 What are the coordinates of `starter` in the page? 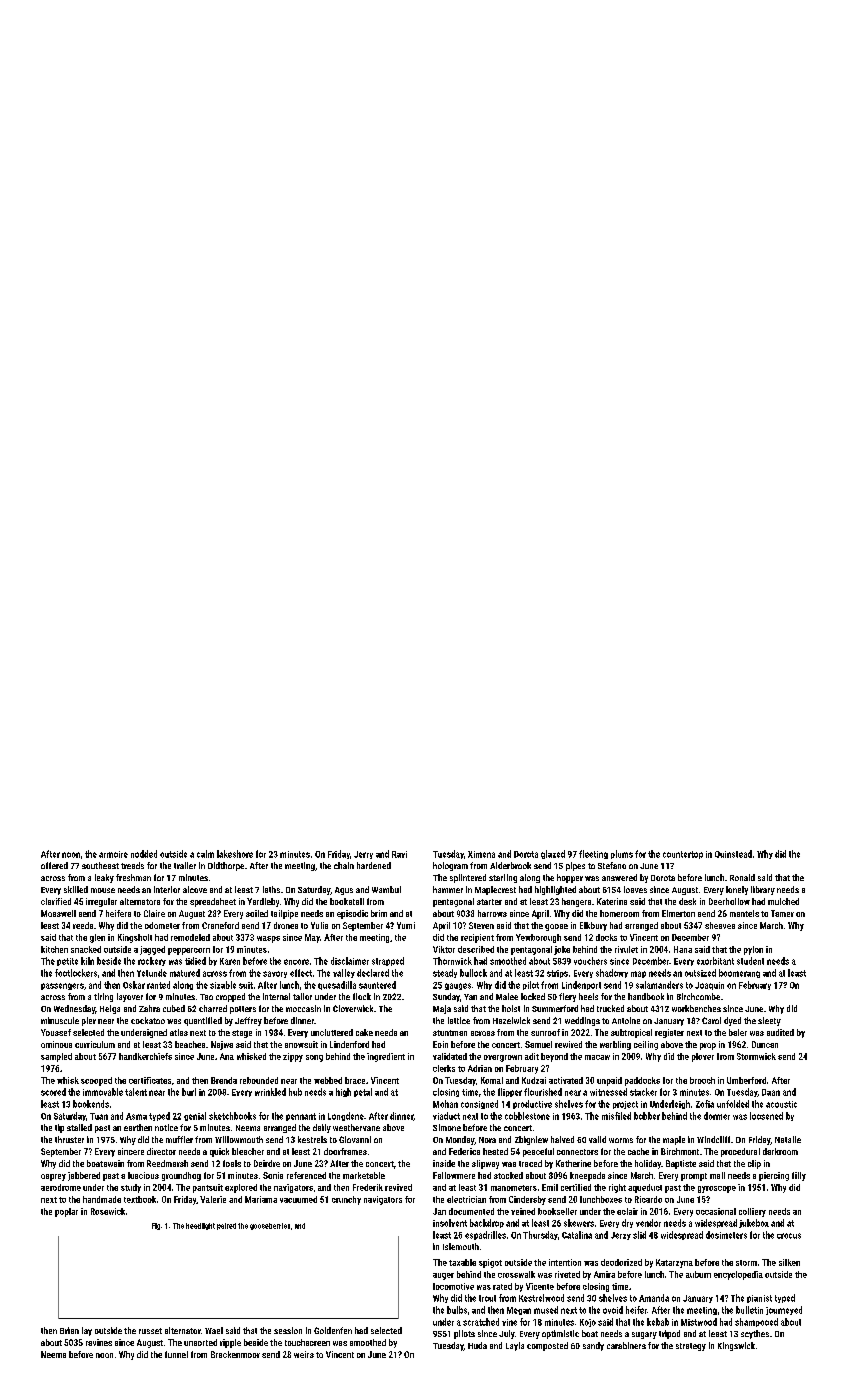 It's located at (489, 902).
